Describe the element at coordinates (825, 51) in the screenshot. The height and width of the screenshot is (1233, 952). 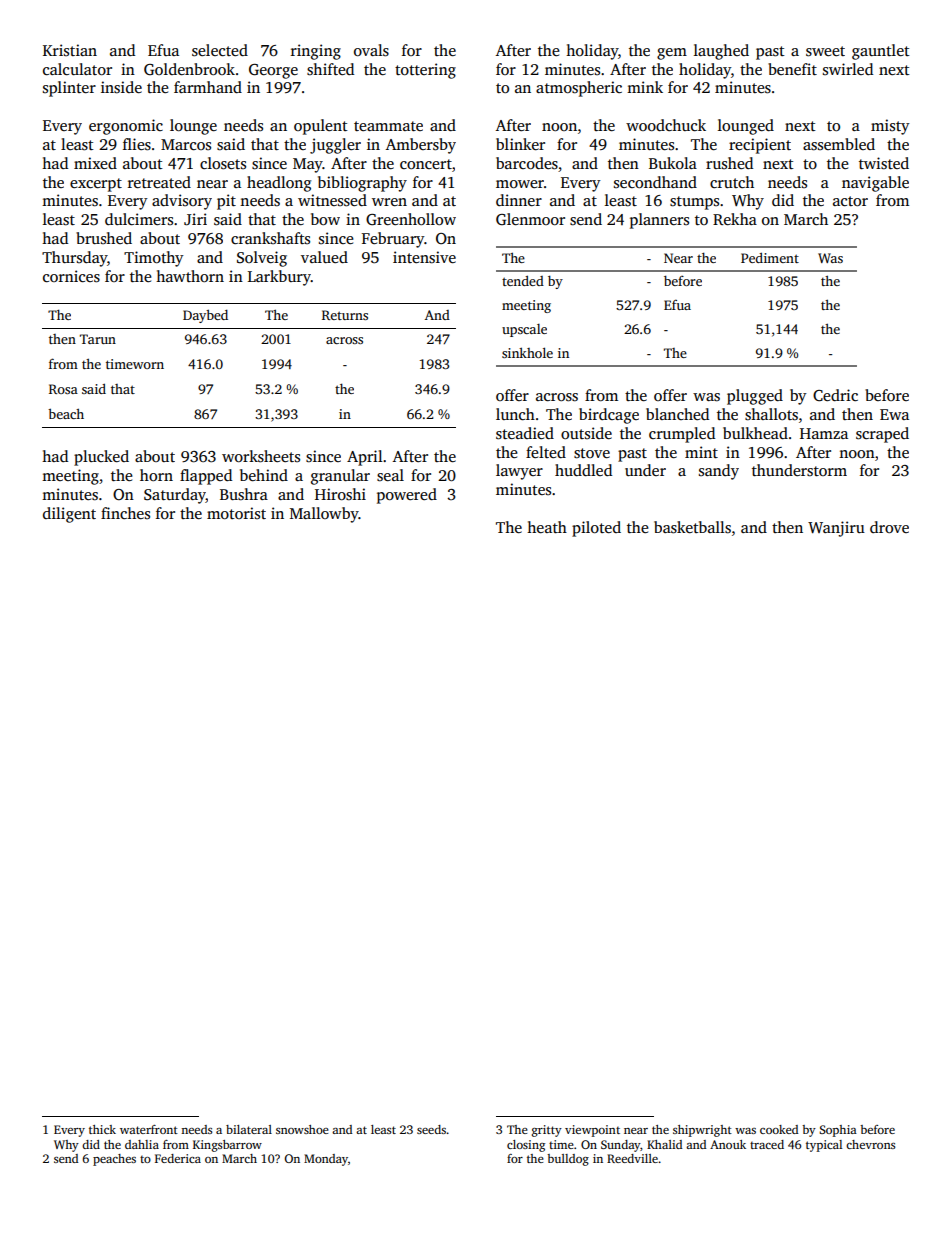
I see `sweet` at that location.
